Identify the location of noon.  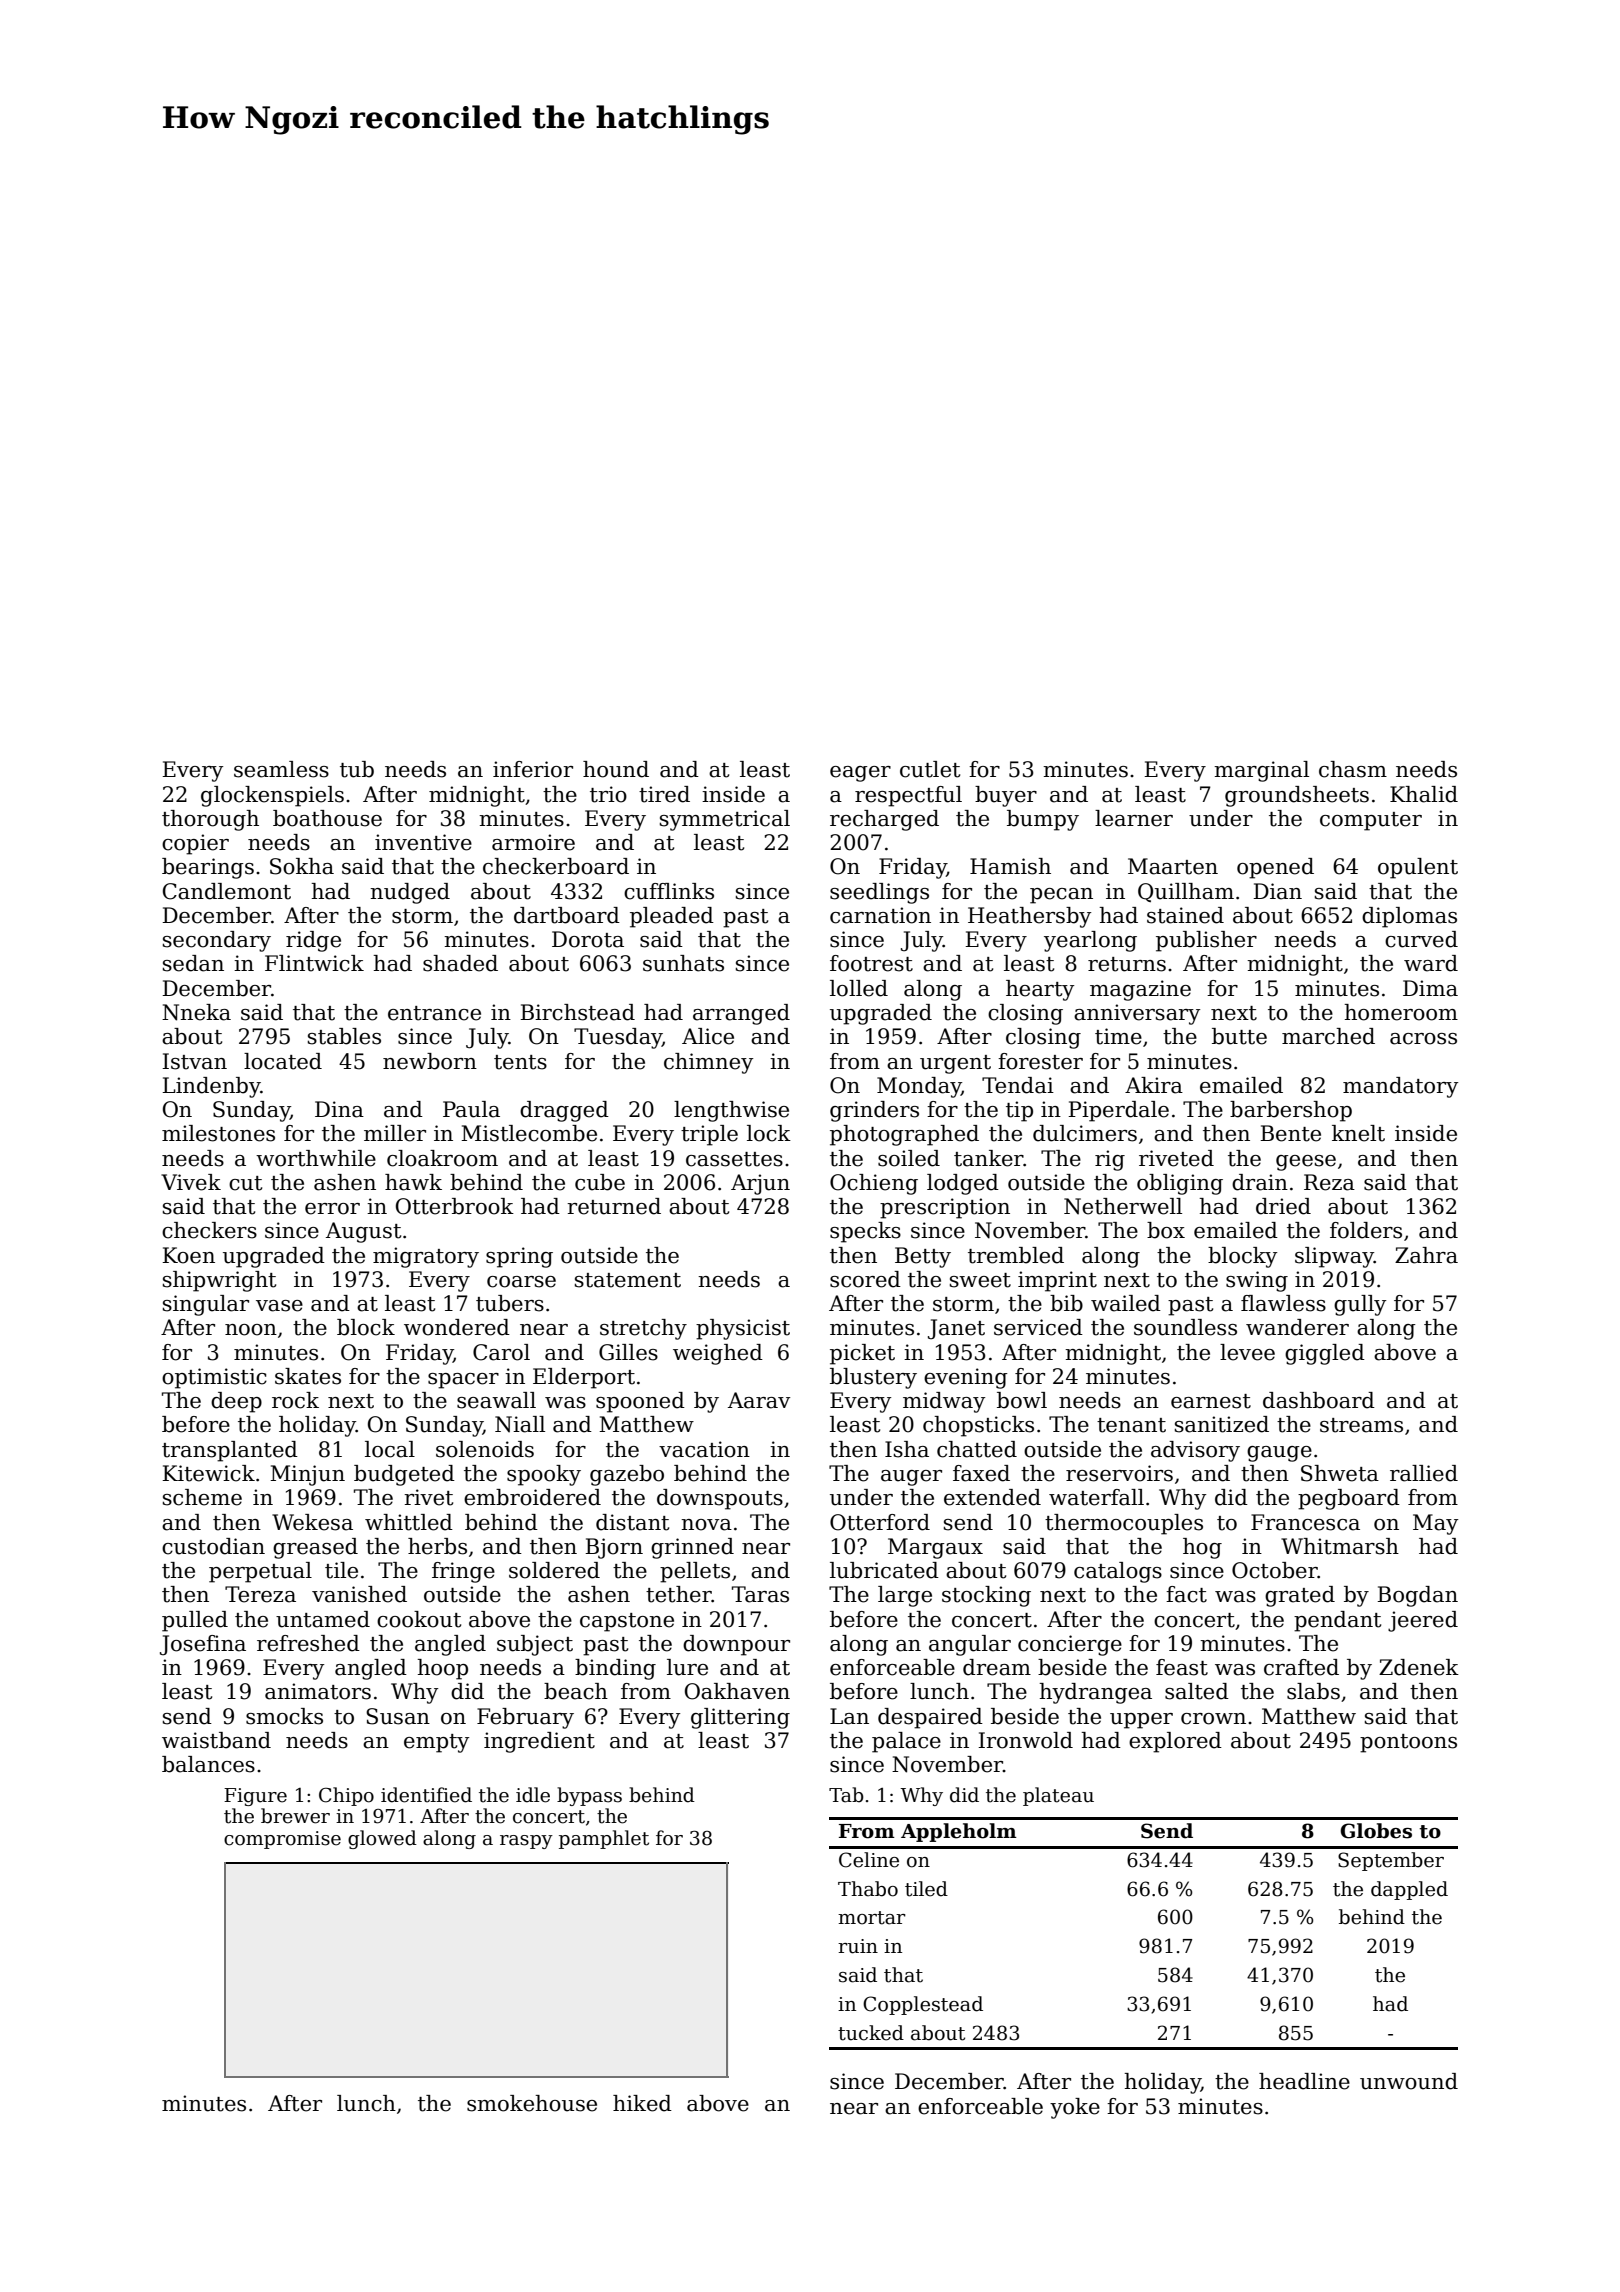
(251, 1330).
